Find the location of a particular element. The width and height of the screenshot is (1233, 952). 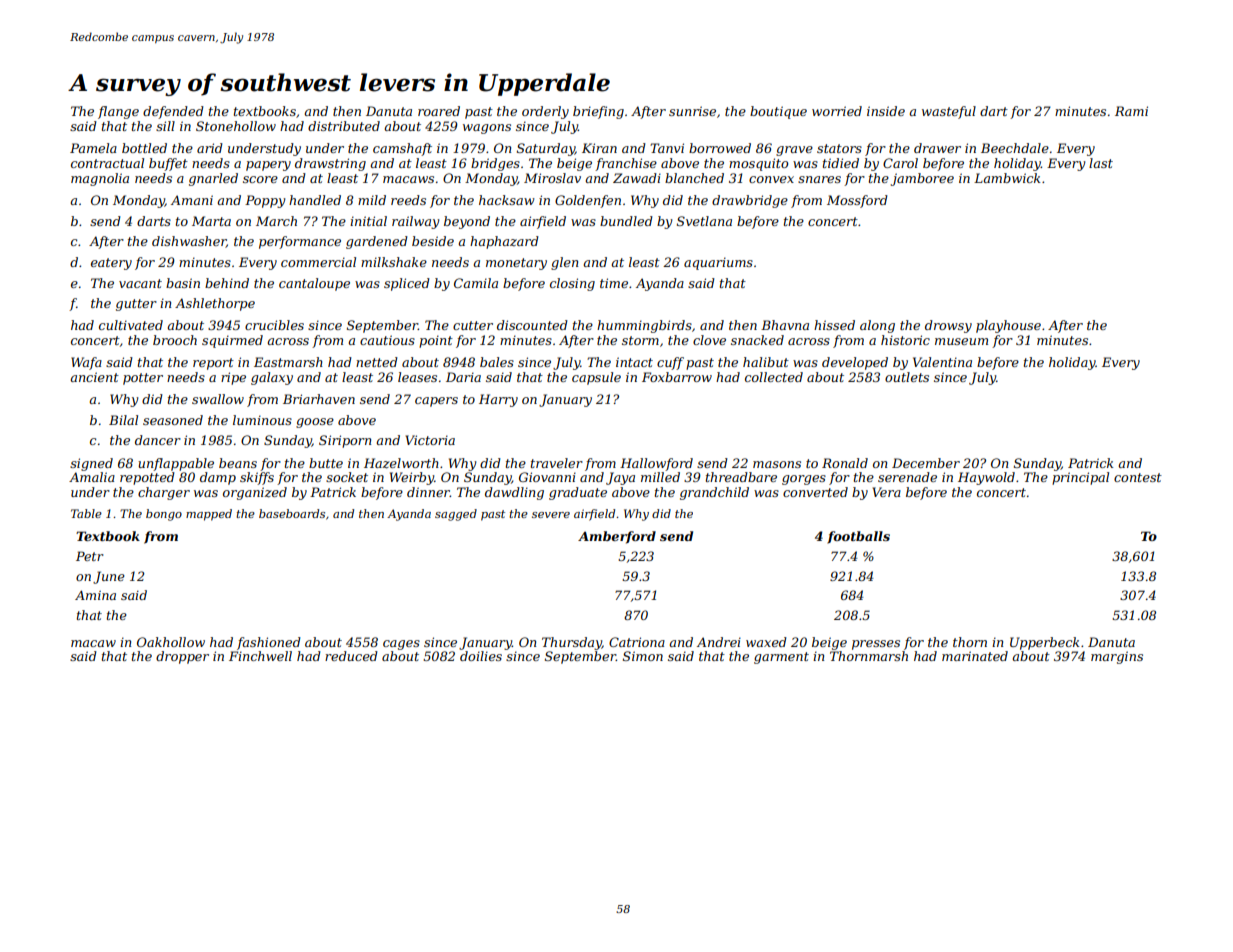

cages is located at coordinates (401, 645).
